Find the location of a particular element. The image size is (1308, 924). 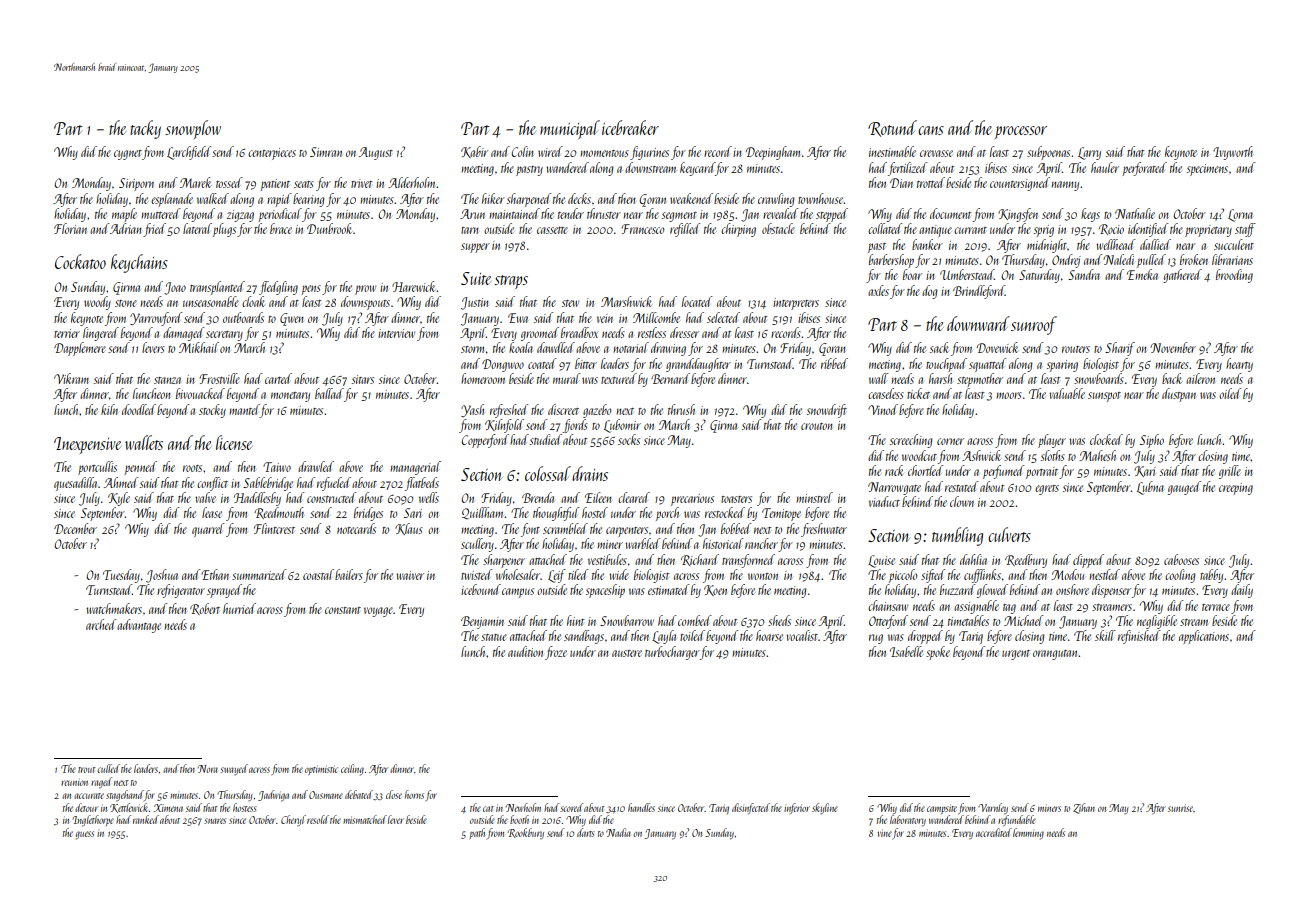

orangutan is located at coordinates (1056, 655).
